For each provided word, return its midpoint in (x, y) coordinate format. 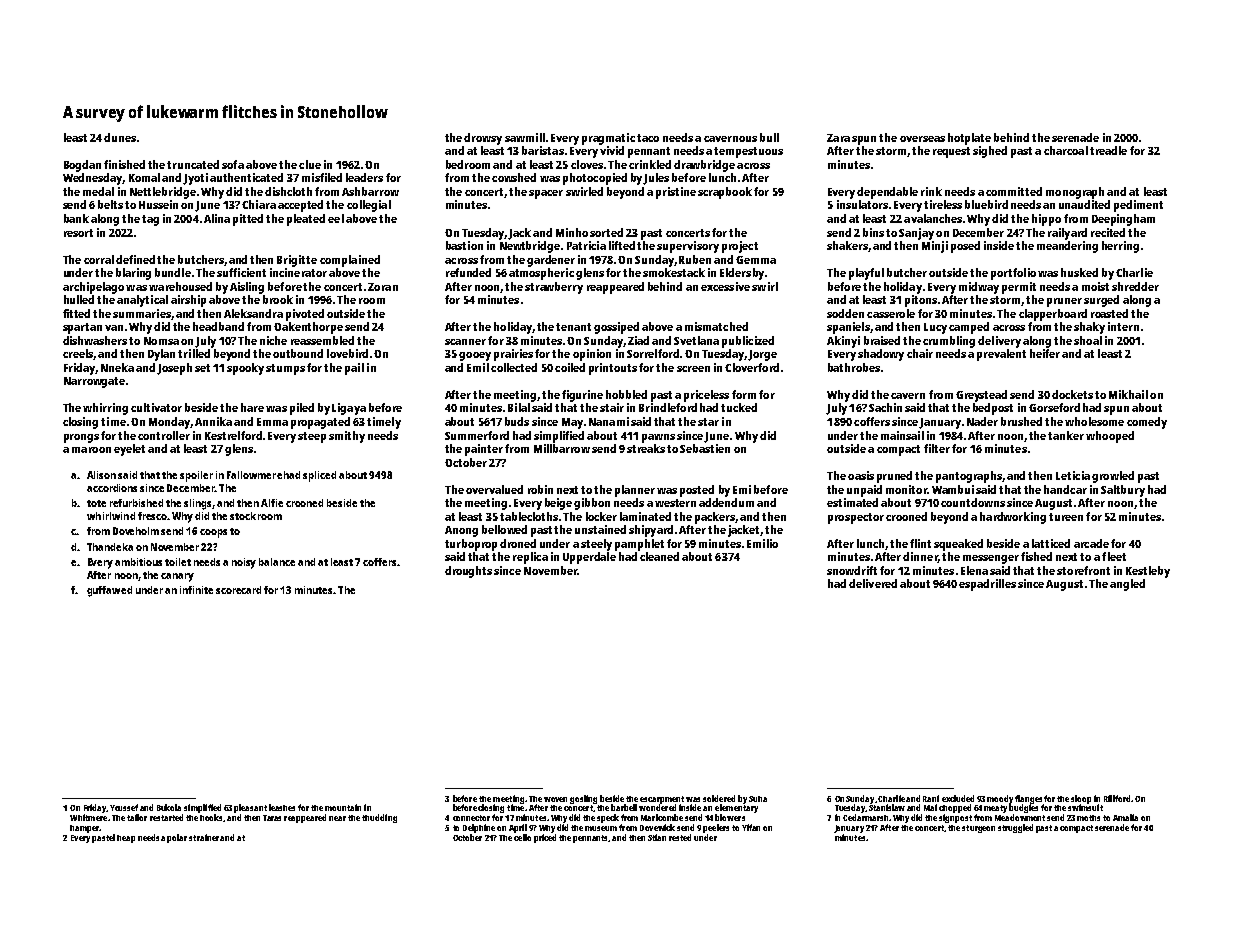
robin (540, 489)
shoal (1088, 340)
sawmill (525, 137)
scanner (465, 342)
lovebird (347, 353)
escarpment (662, 800)
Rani (931, 798)
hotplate (969, 139)
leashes (282, 807)
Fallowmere (254, 475)
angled (1127, 585)
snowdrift (852, 570)
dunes (120, 137)
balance (277, 562)
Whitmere (88, 817)
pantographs (969, 477)
